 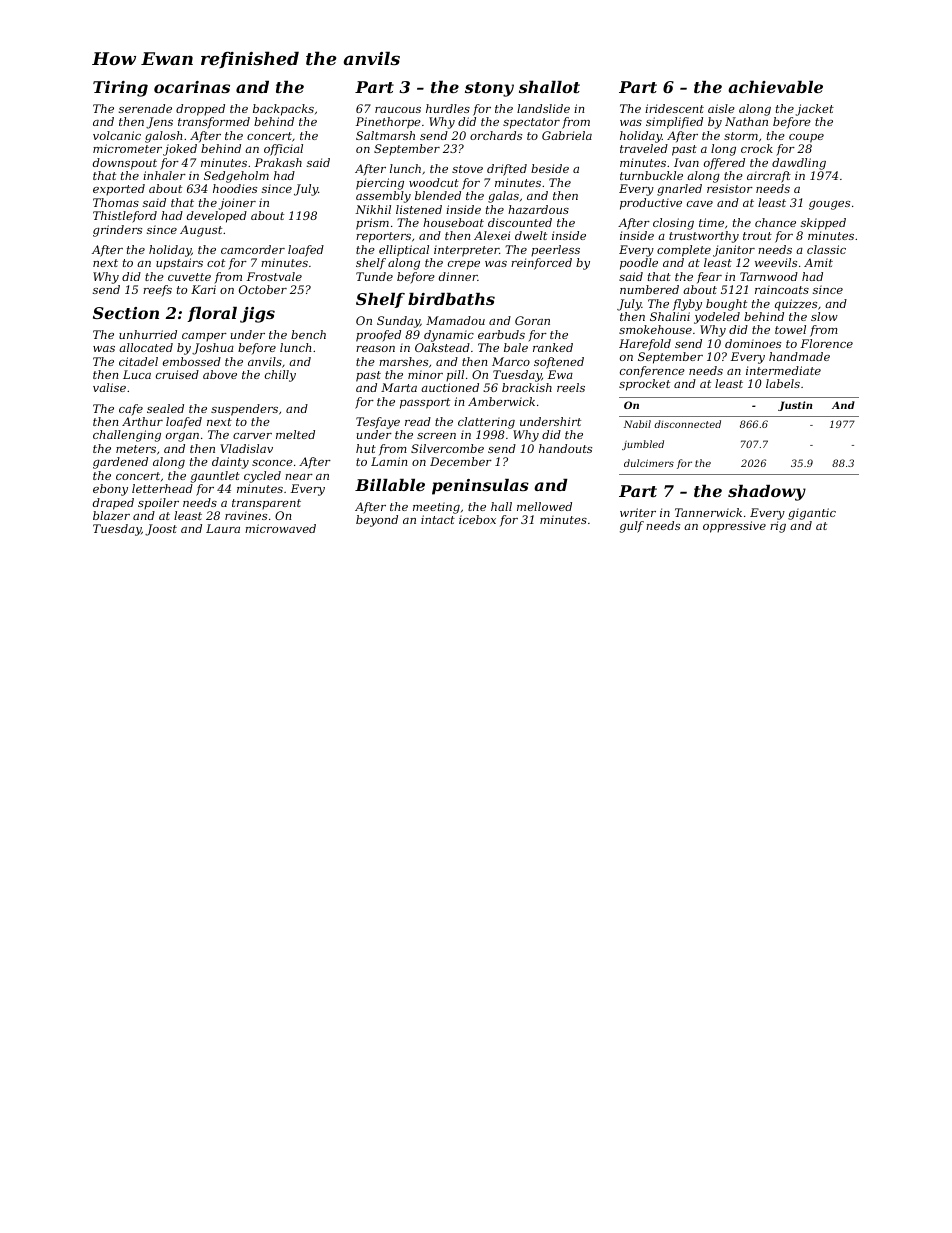 What do you see at coordinates (299, 477) in the screenshot?
I see `near` at bounding box center [299, 477].
